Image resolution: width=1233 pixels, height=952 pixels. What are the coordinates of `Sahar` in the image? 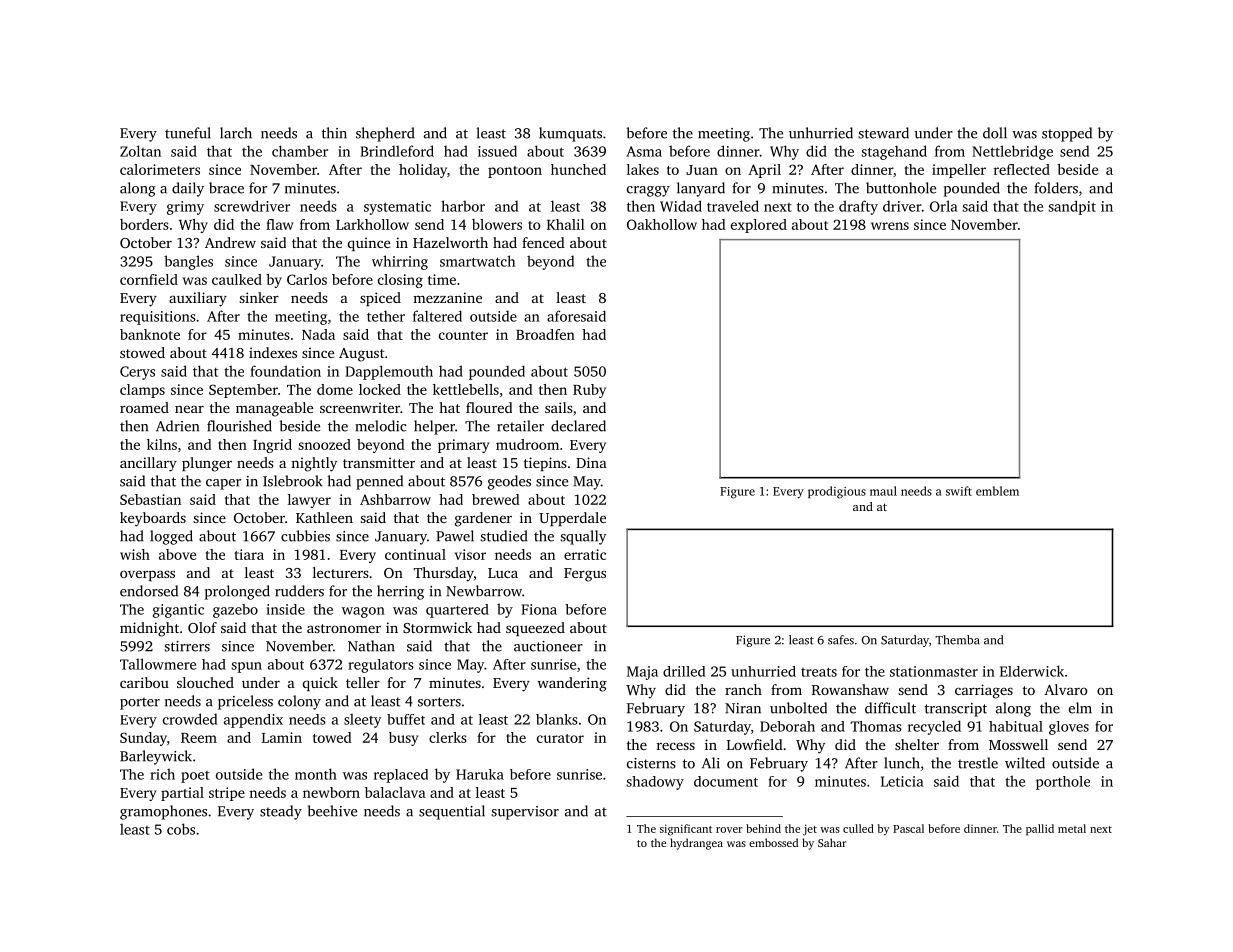 It's located at (832, 842).
